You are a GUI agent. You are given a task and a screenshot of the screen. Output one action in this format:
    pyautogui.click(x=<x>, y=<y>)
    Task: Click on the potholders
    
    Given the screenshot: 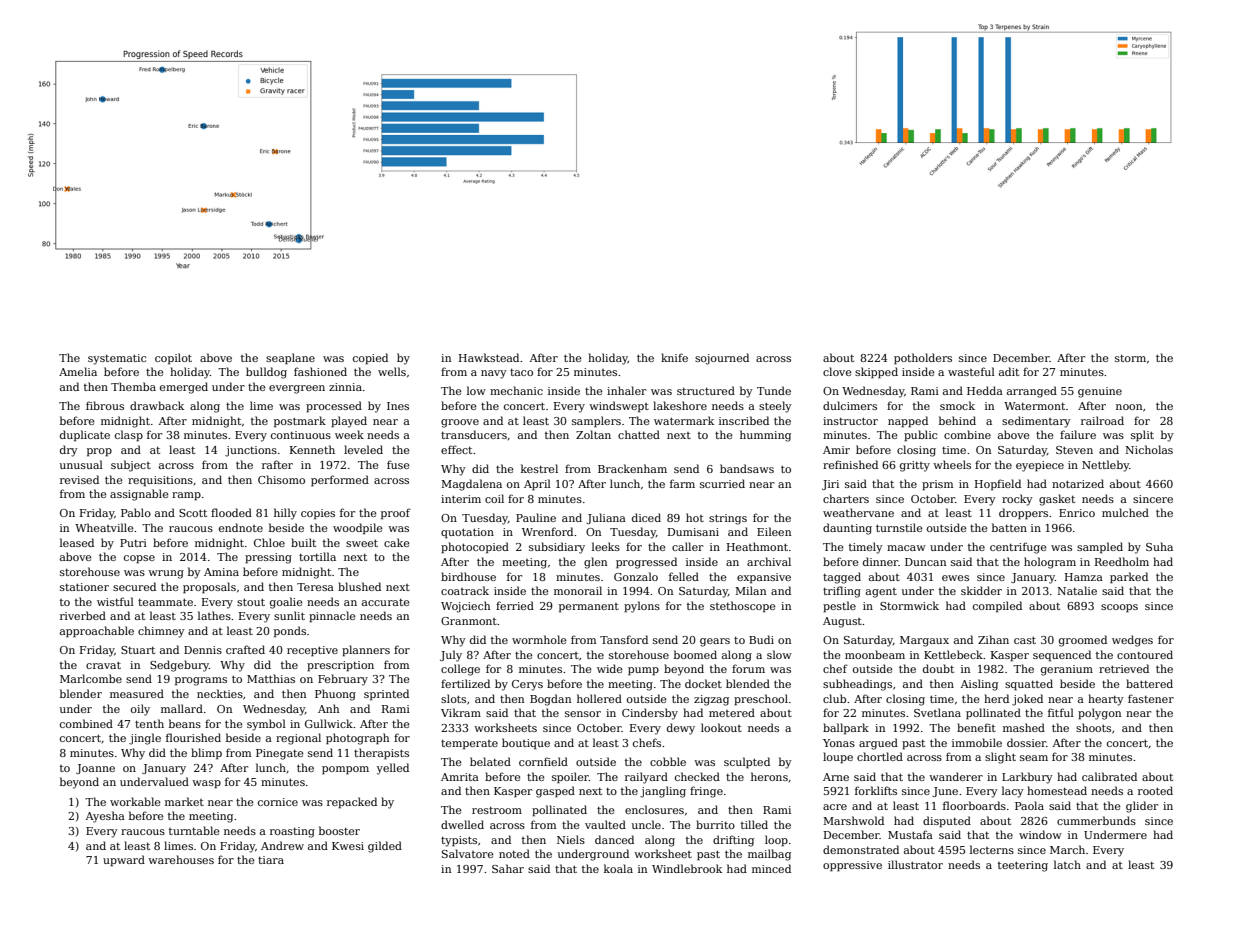 What is the action you would take?
    pyautogui.click(x=923, y=359)
